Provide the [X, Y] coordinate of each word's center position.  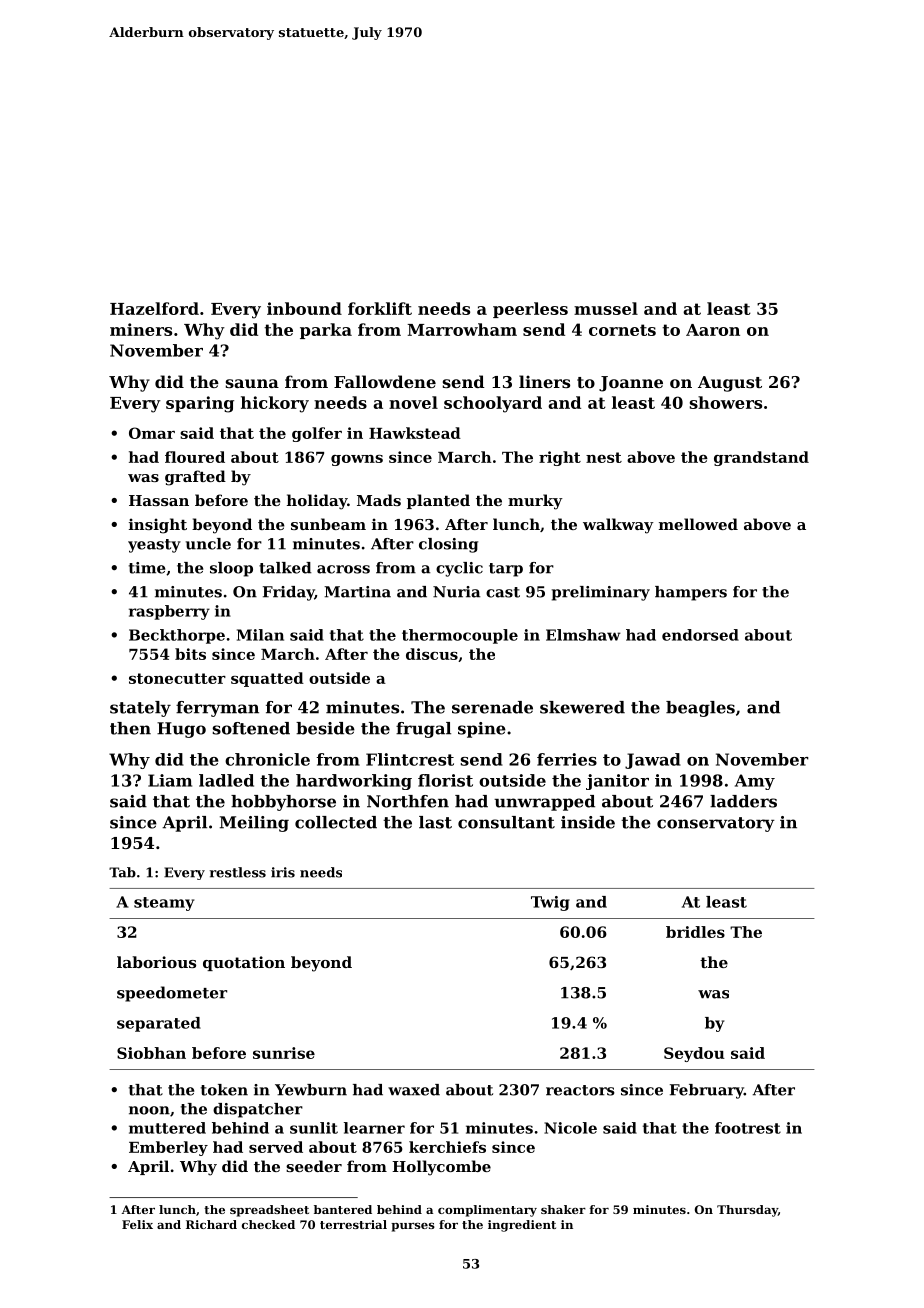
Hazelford [154, 308]
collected [336, 822]
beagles [700, 709]
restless [238, 872]
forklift [380, 308]
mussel [606, 308]
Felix [137, 1224]
